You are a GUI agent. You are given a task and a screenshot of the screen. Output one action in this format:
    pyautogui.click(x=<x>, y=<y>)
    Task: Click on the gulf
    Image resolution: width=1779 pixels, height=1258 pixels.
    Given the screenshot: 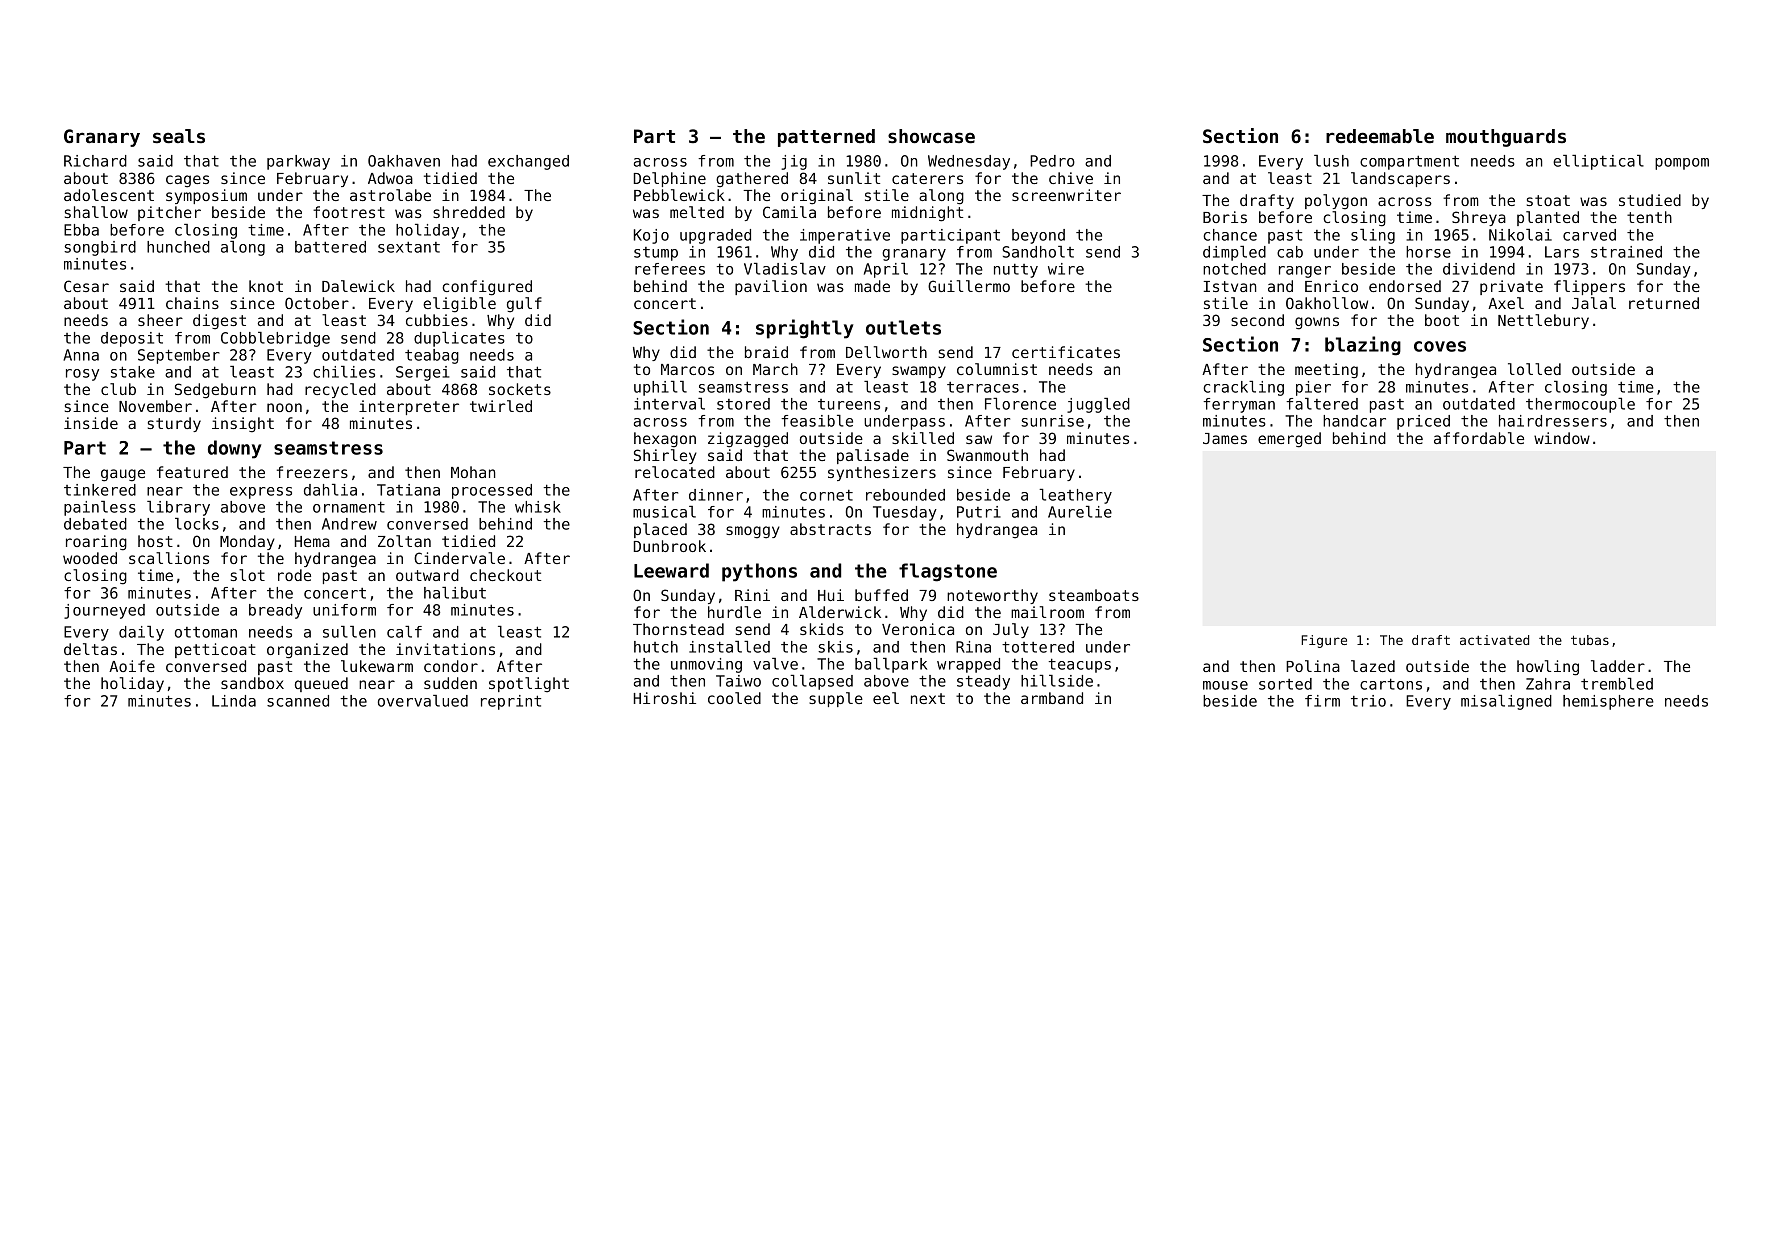 What is the action you would take?
    pyautogui.click(x=524, y=305)
